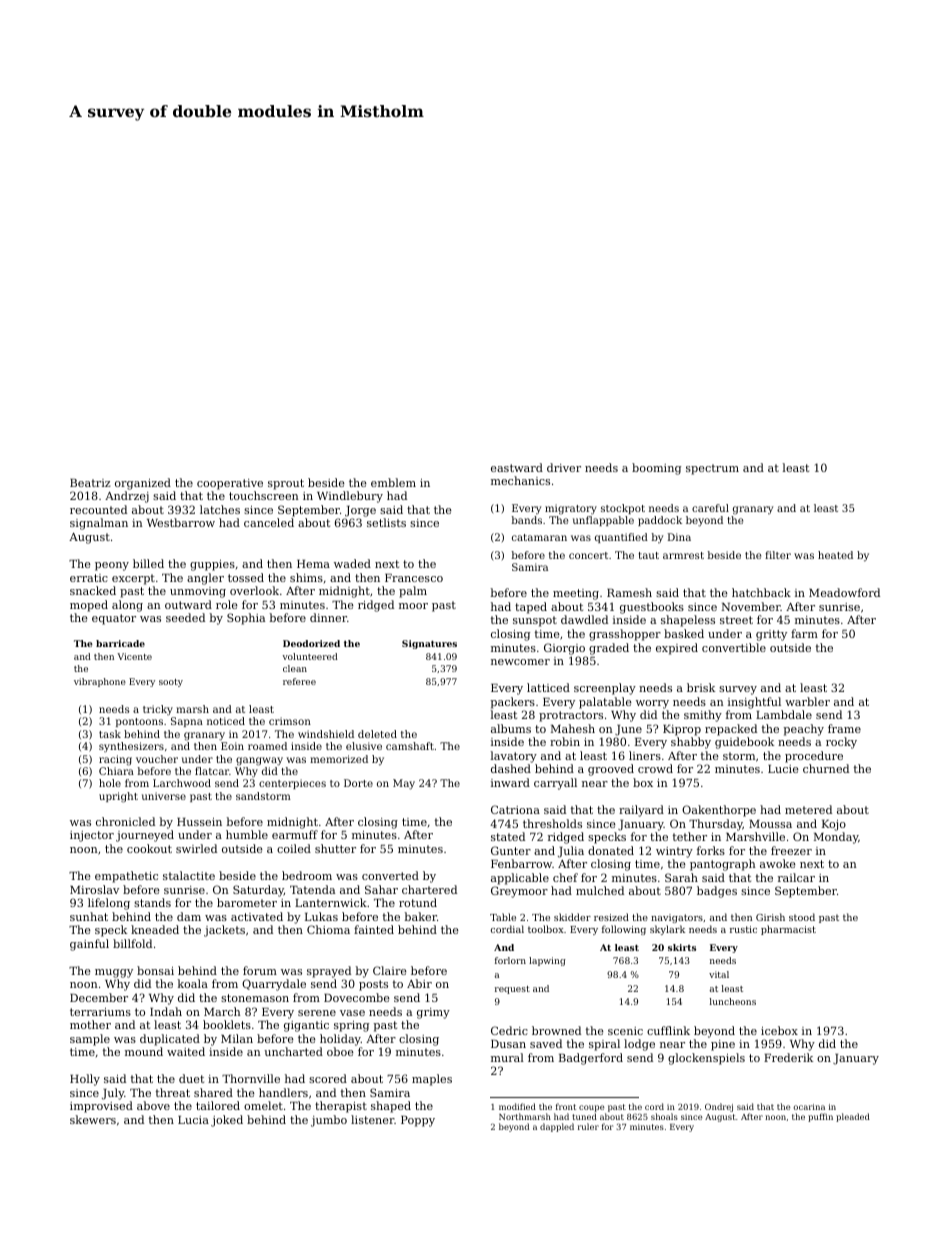 The width and height of the document is (952, 1233). Describe the element at coordinates (682, 947) in the document. I see `skirts` at that location.
